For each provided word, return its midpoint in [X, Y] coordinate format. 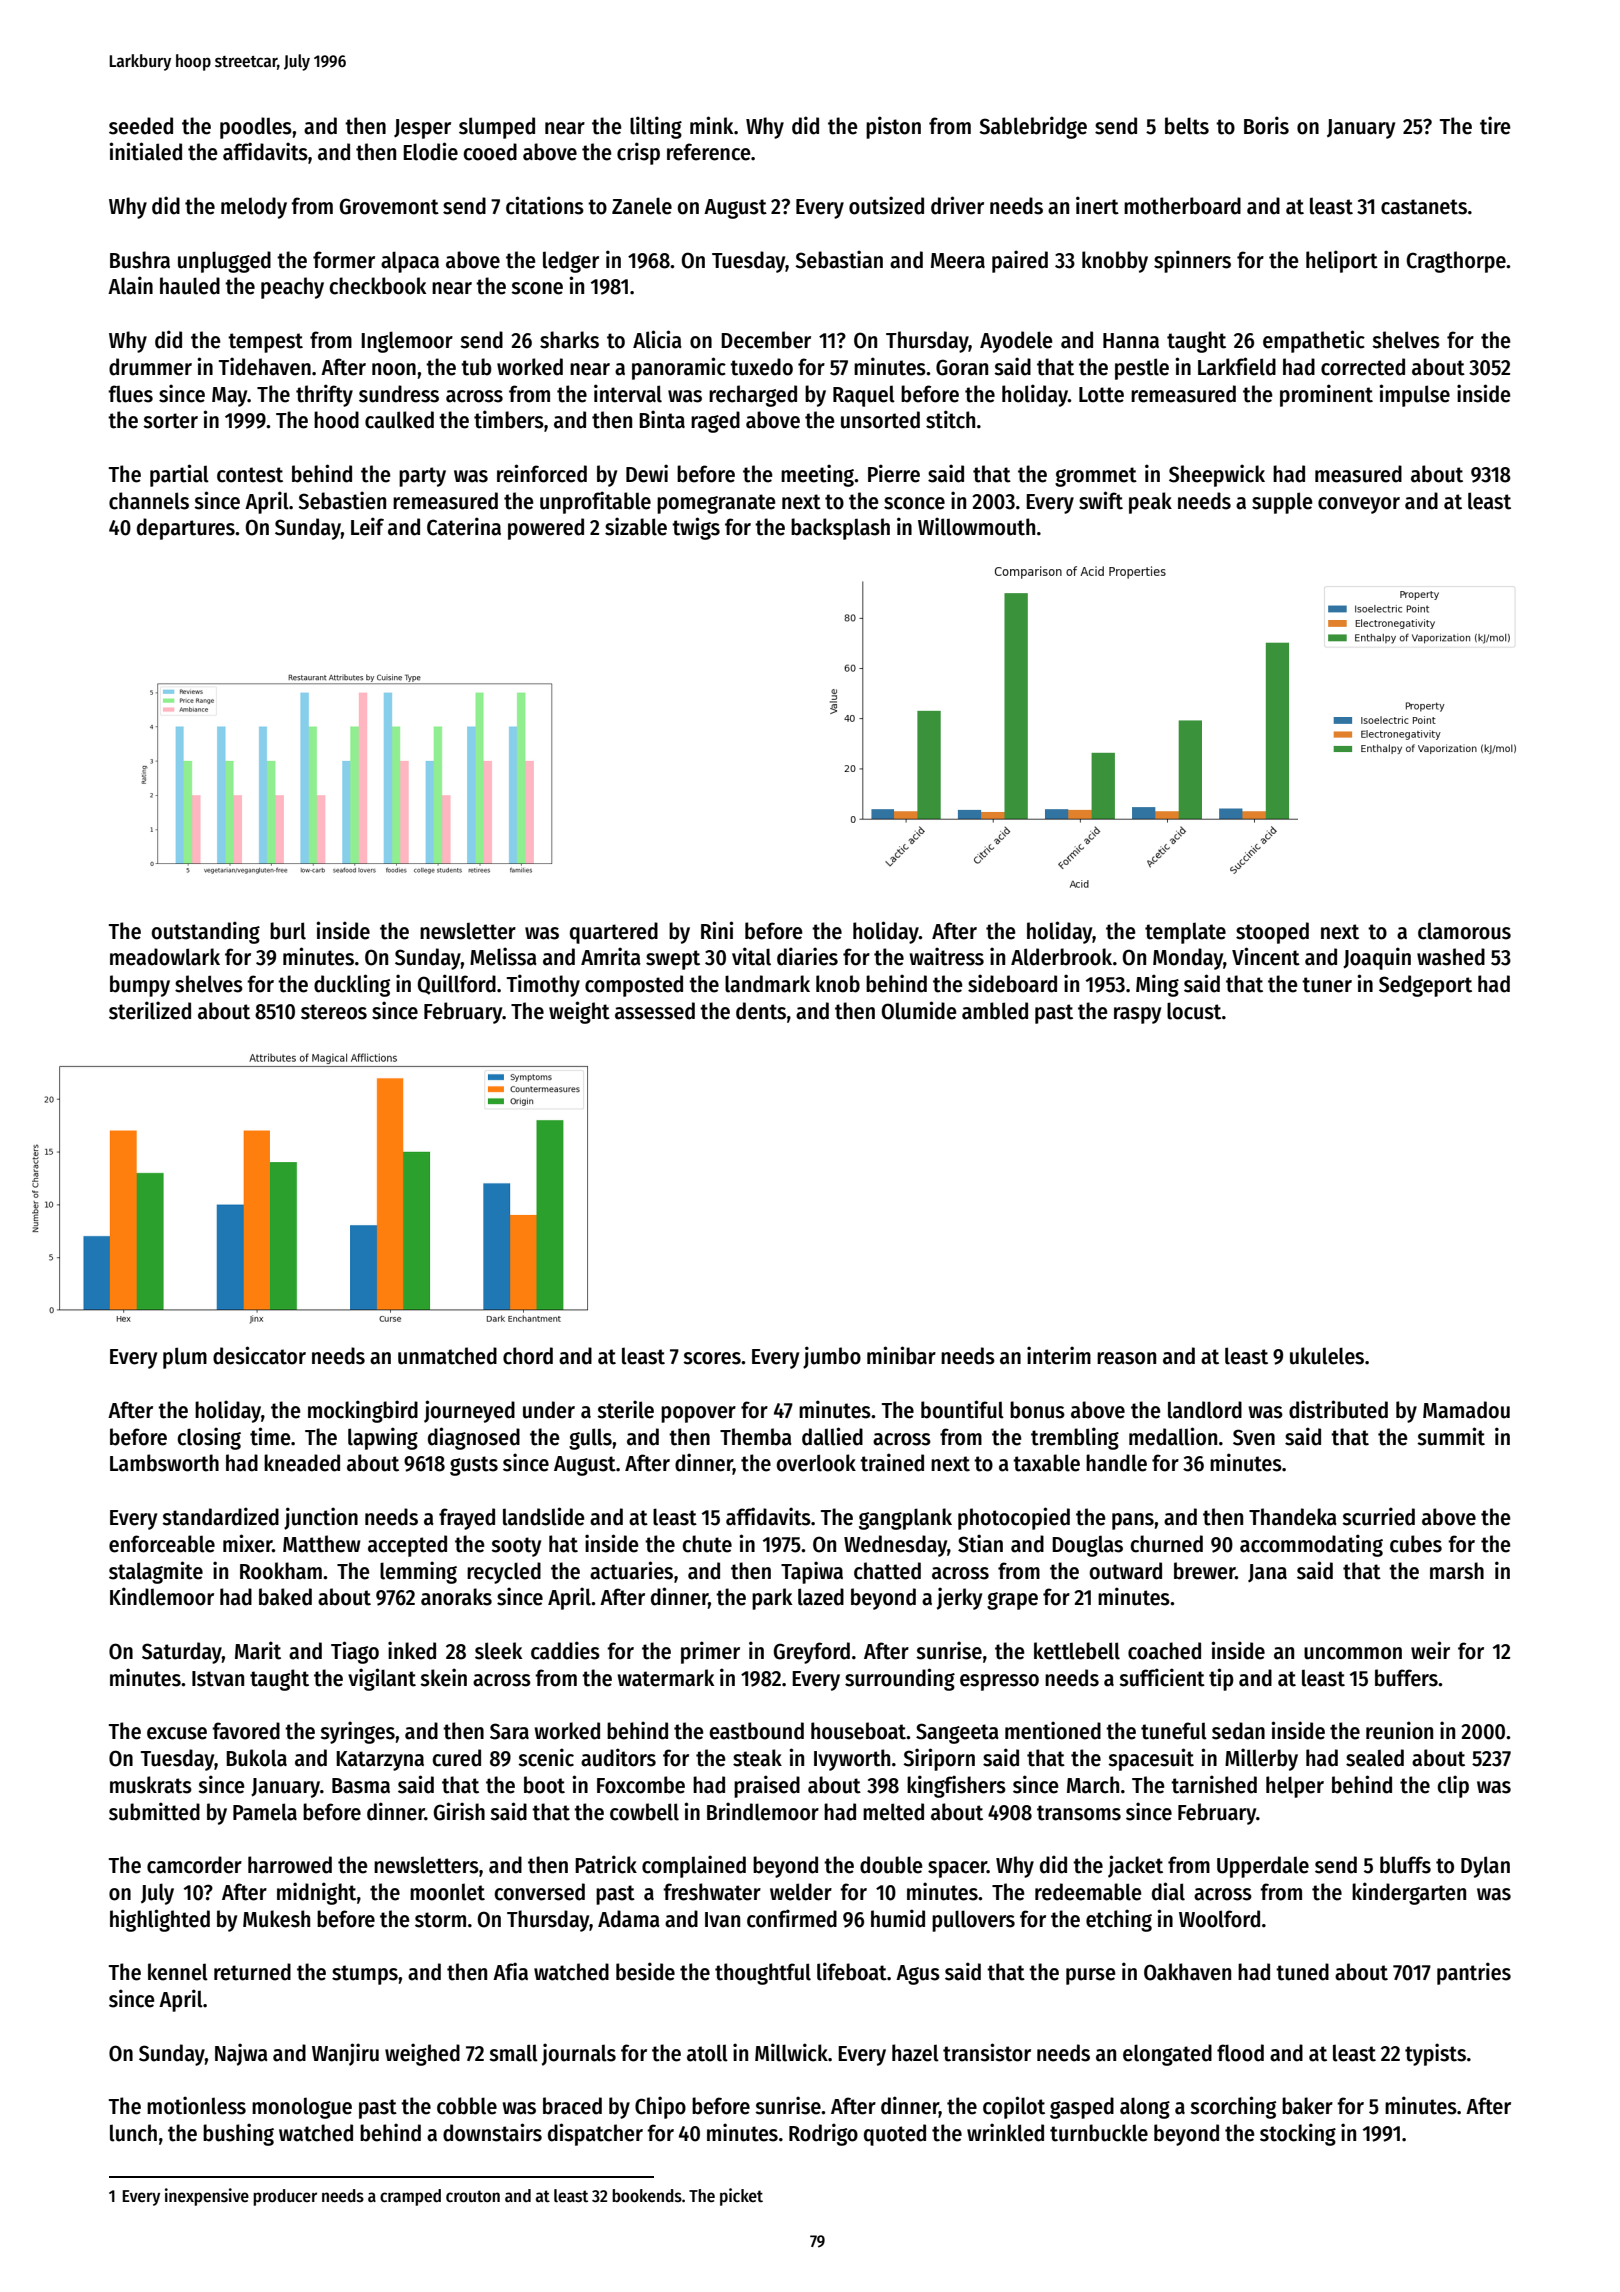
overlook [816, 1463]
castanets [1424, 207]
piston [893, 127]
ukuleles [1327, 1356]
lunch [133, 2133]
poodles [256, 128]
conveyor [1359, 505]
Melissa [503, 956]
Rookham [281, 1571]
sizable [636, 526]
